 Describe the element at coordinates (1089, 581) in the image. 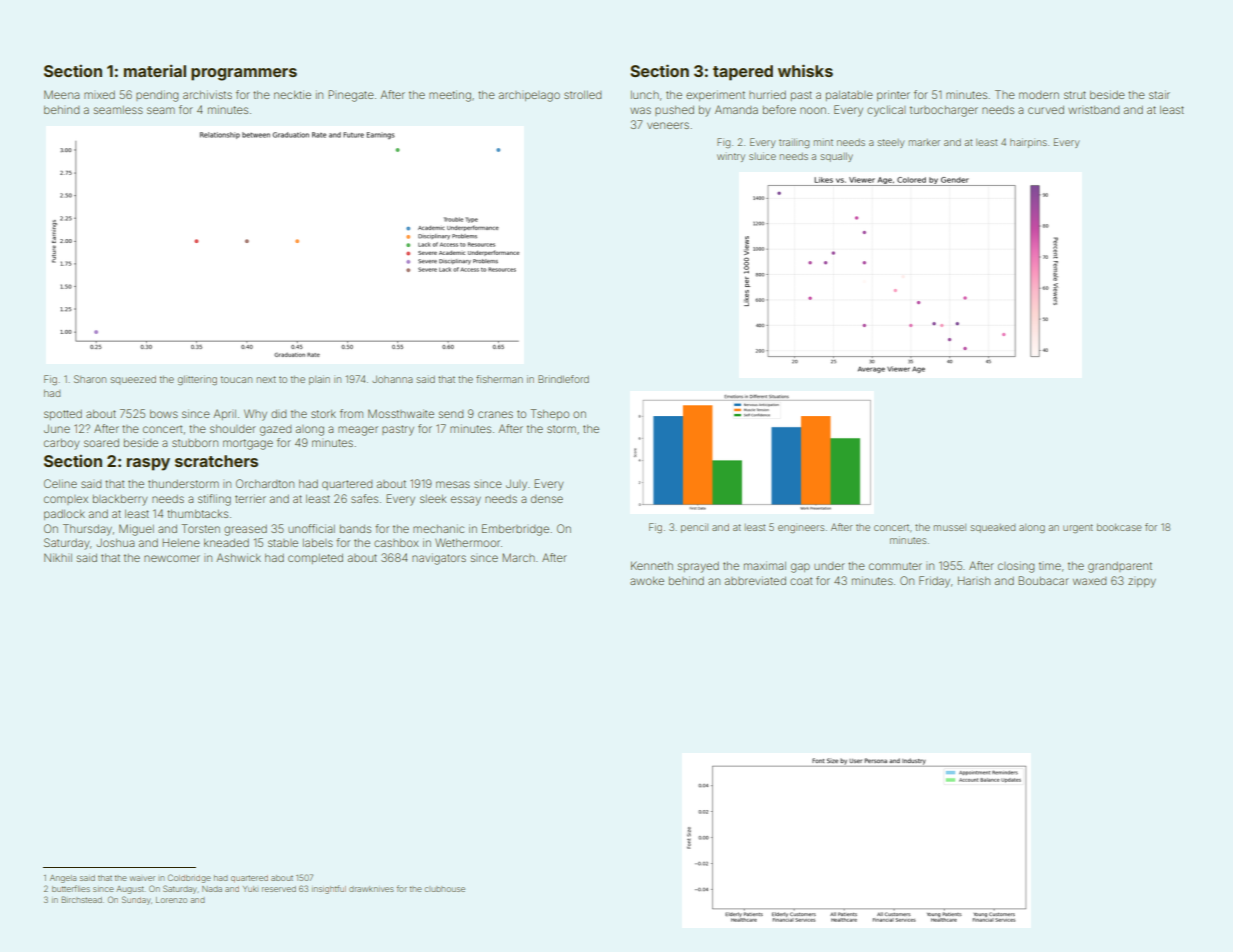

I see `waxed` at that location.
